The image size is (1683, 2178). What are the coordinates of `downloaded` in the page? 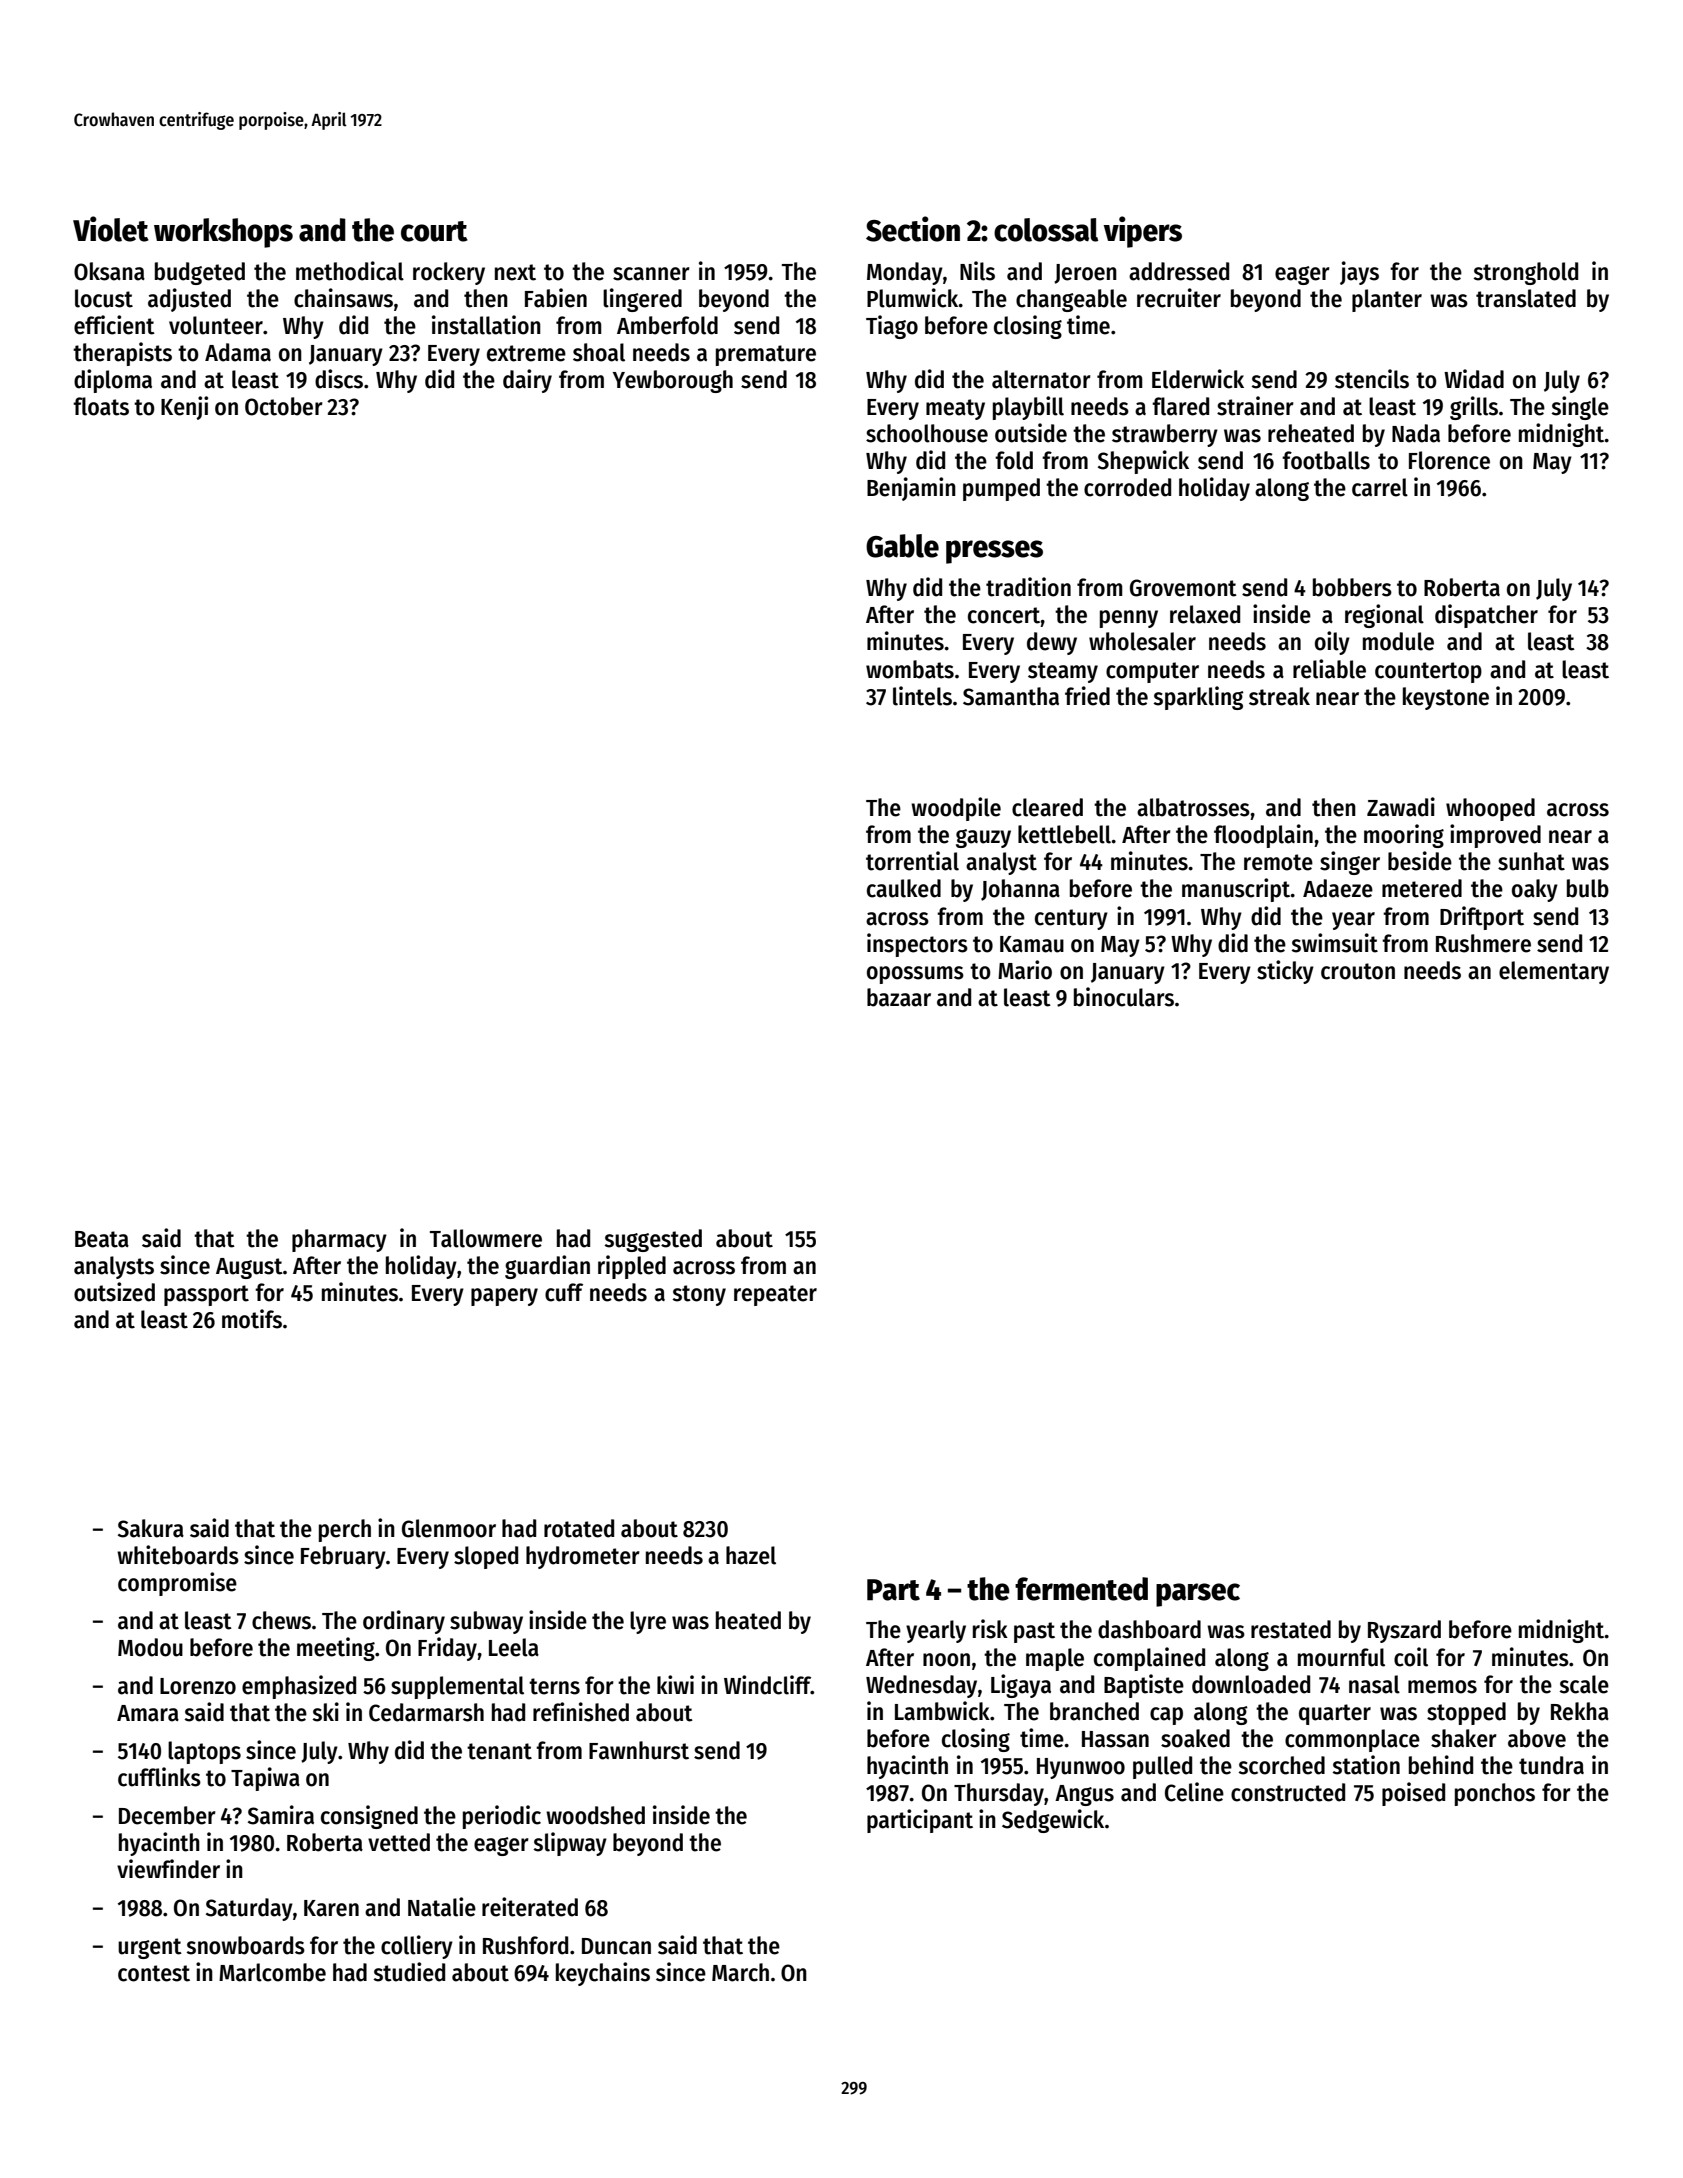 It's located at (1251, 1684).
